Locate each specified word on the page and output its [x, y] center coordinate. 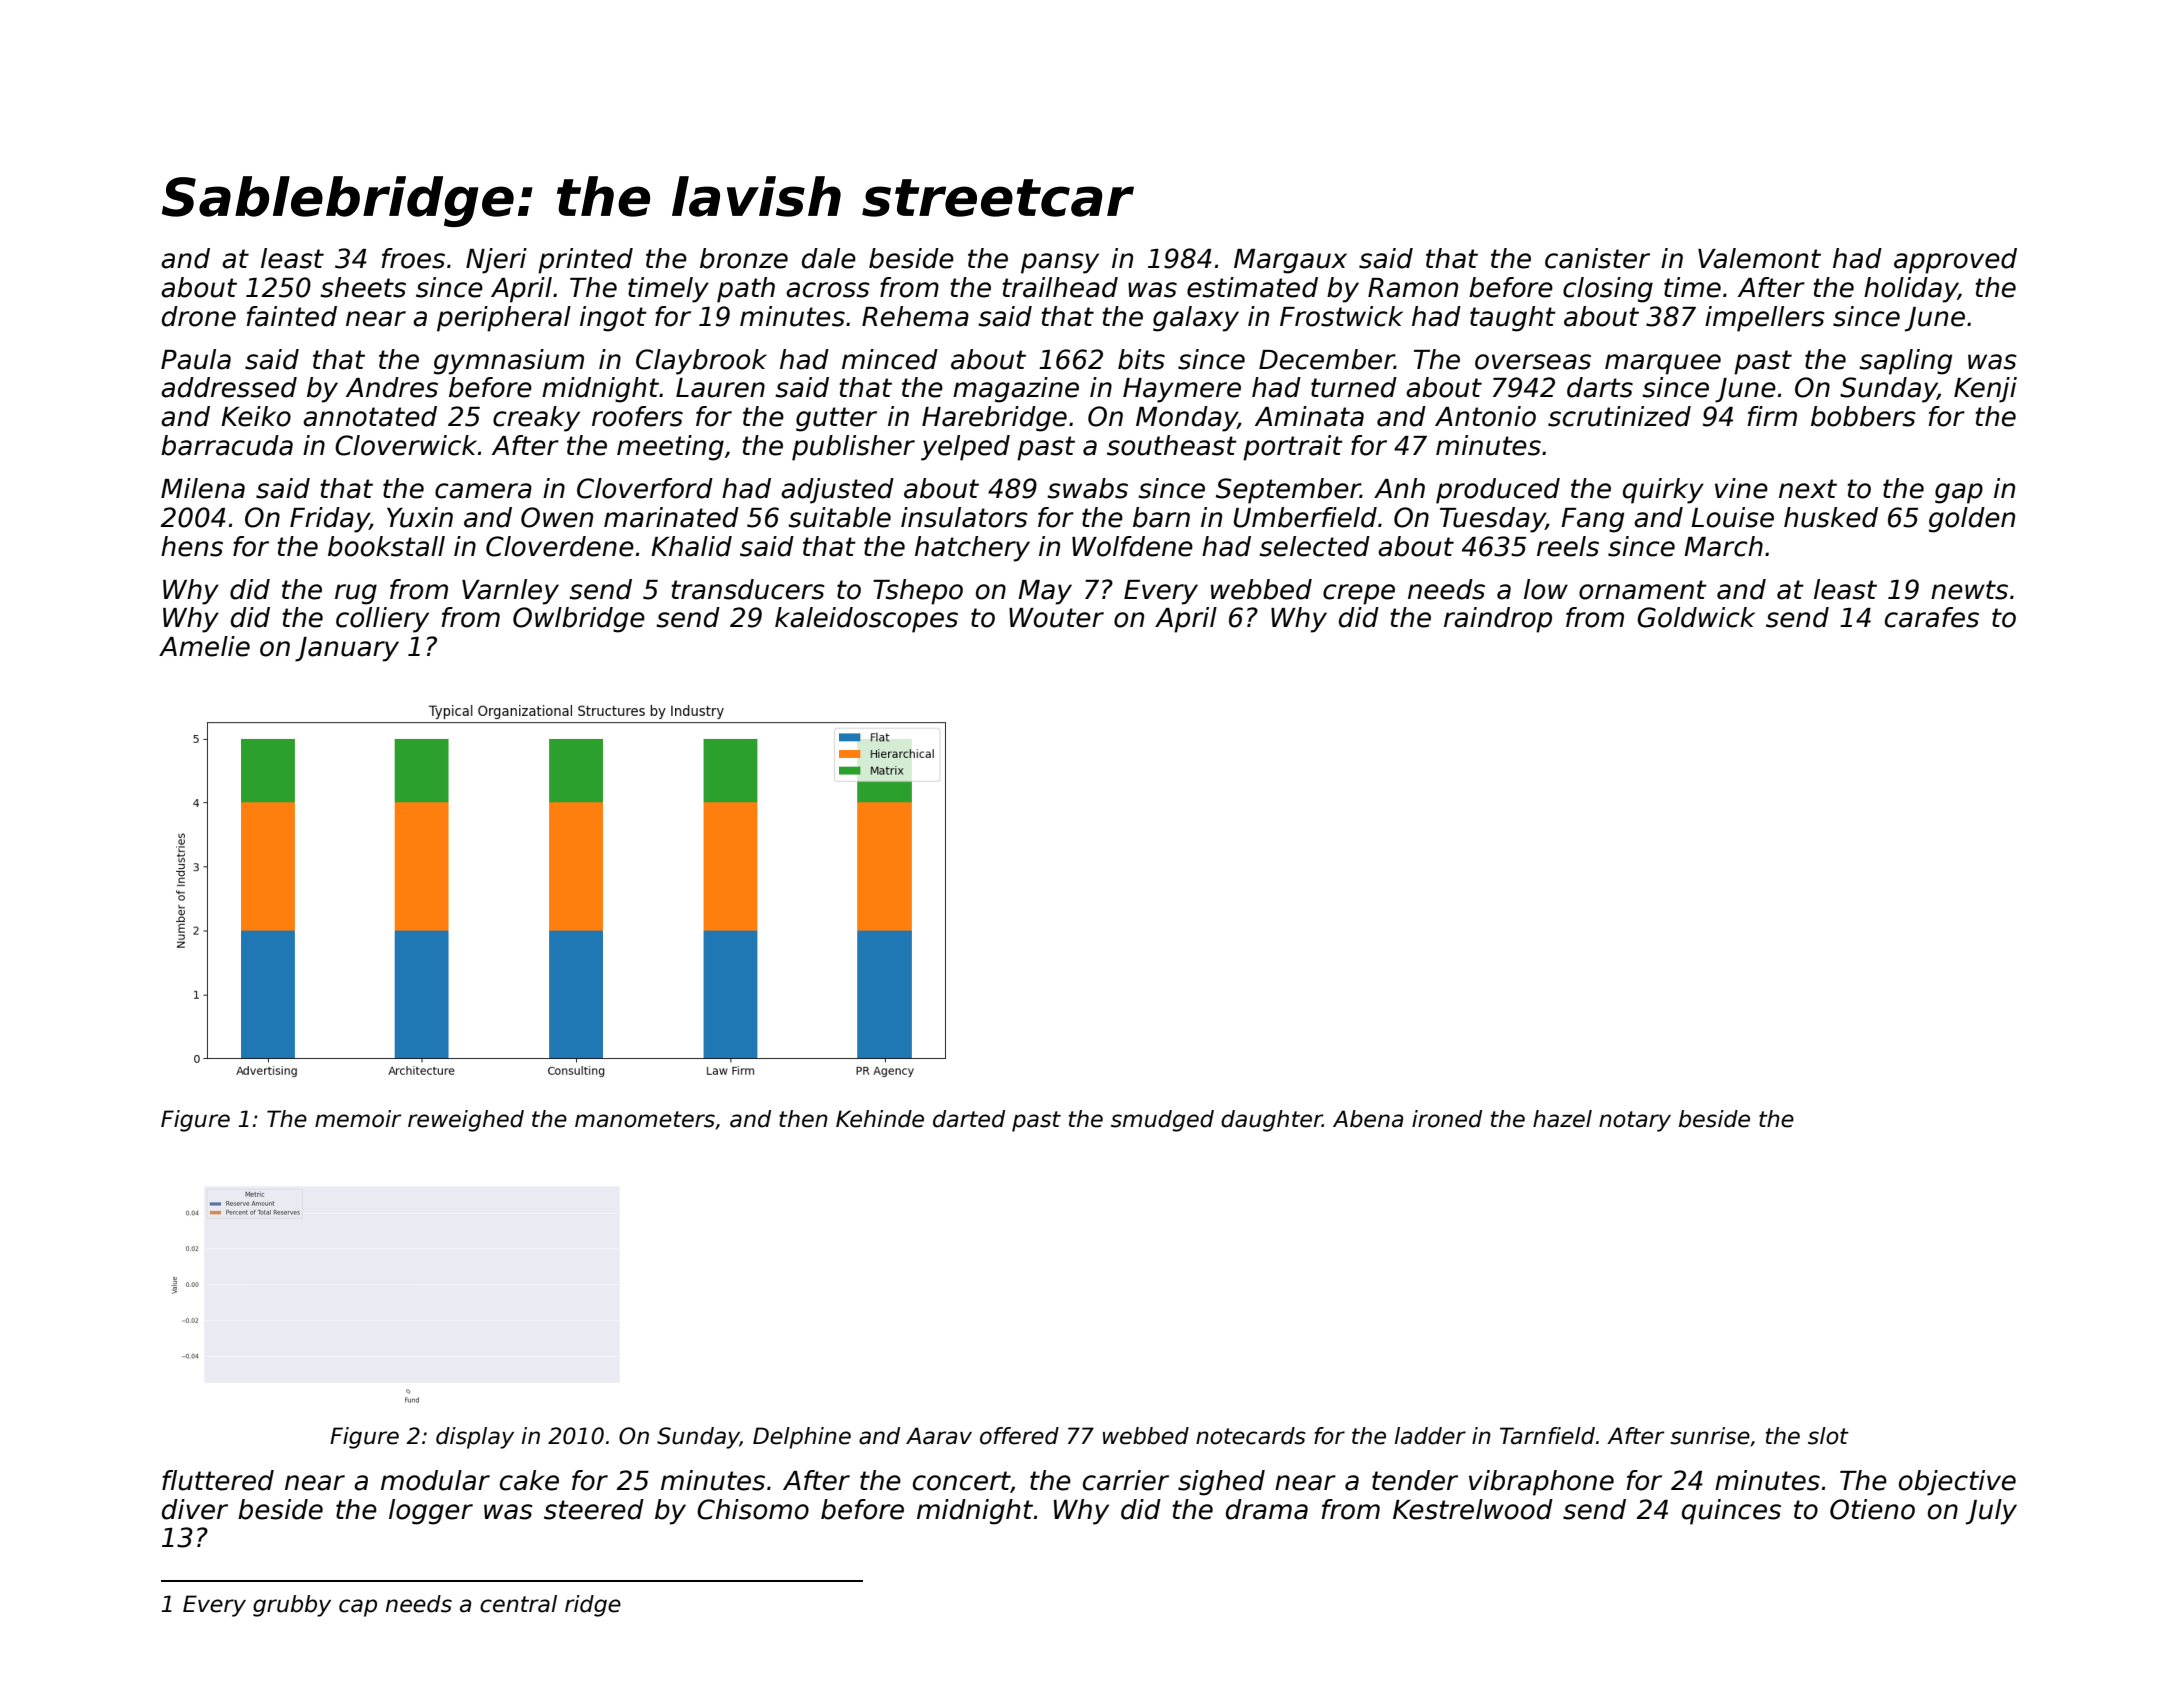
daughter [1271, 1121]
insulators [964, 517]
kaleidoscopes [866, 620]
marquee [1663, 364]
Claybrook [701, 362]
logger [431, 1512]
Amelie [204, 646]
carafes [1932, 617]
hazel [1562, 1119]
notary [1635, 1121]
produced [1498, 491]
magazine [1016, 390]
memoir [358, 1119]
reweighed [466, 1121]
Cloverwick [406, 445]
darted [969, 1119]
